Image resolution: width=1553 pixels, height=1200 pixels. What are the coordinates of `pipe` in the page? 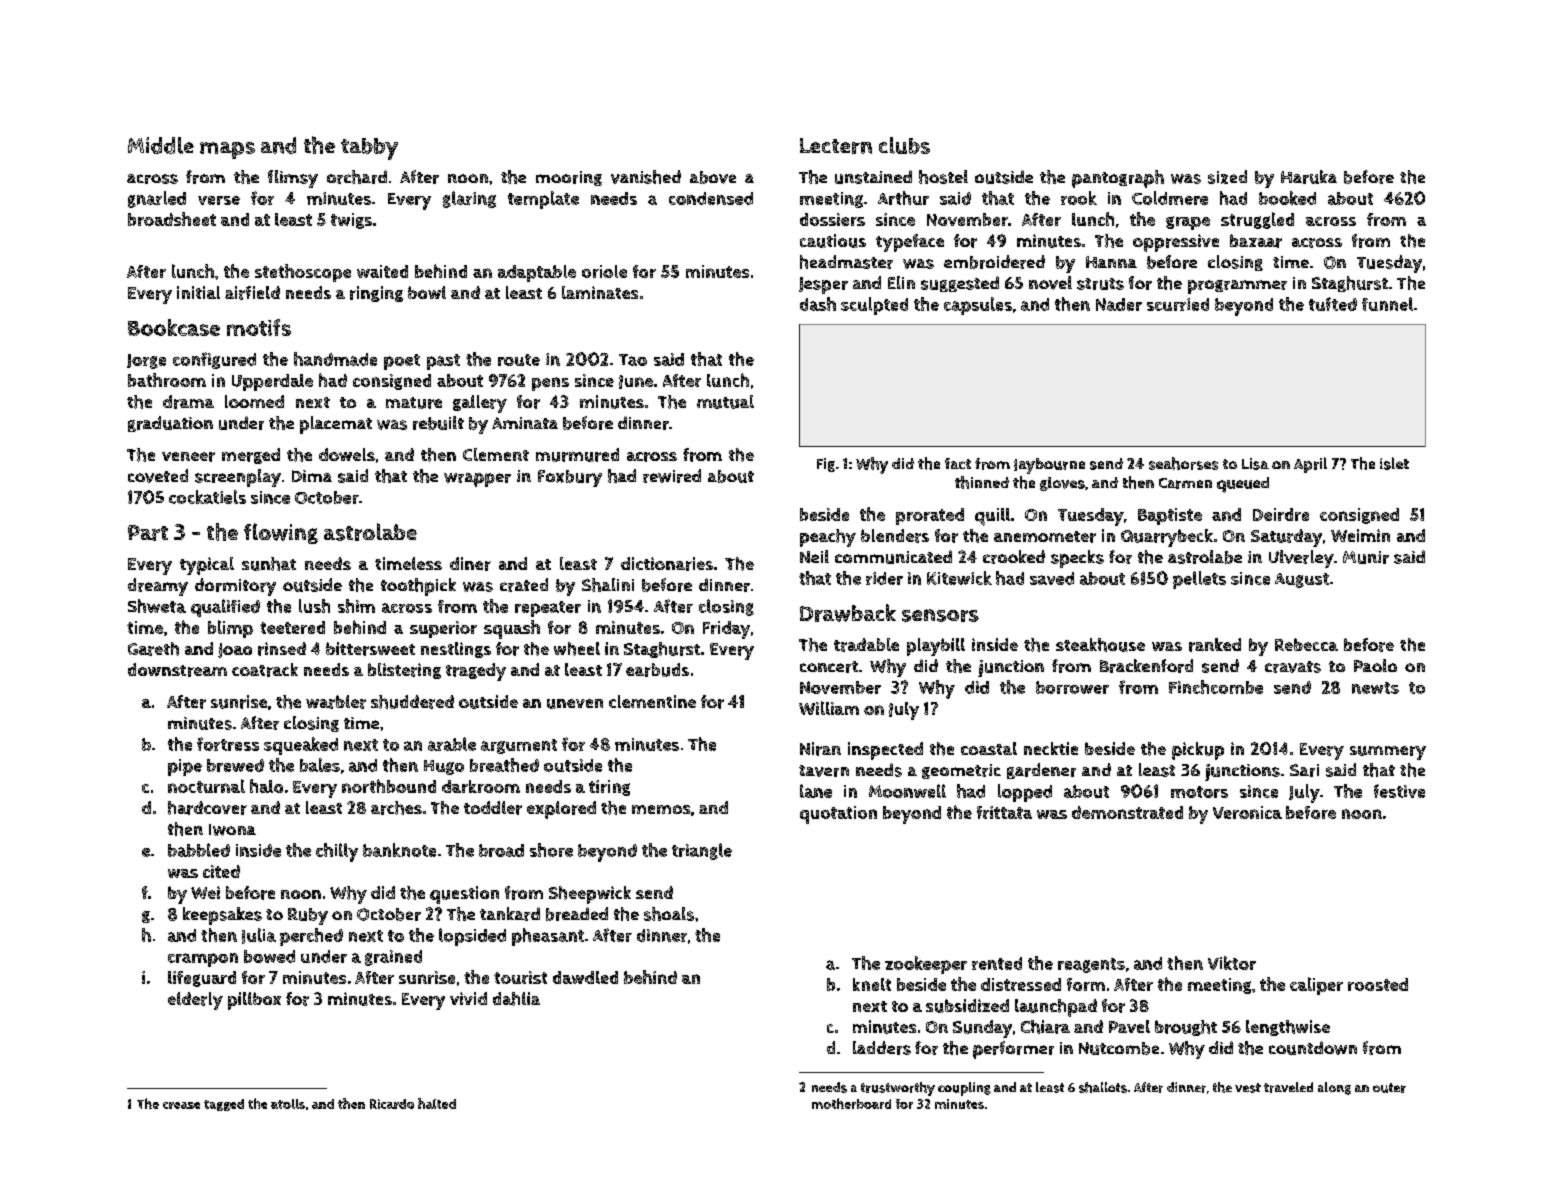 It's located at (185, 767).
